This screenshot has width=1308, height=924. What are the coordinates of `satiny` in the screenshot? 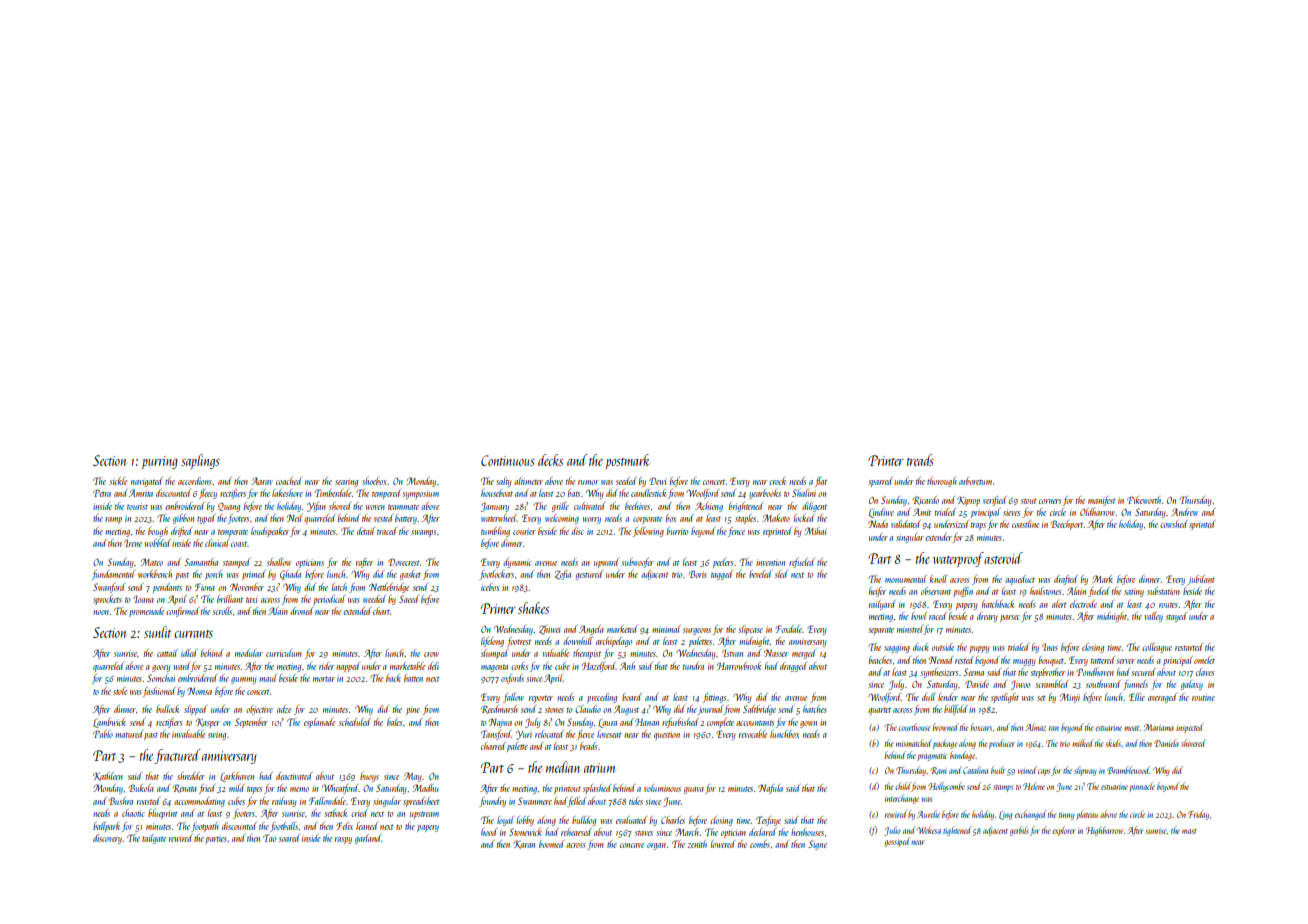 It's located at (1134, 592).
